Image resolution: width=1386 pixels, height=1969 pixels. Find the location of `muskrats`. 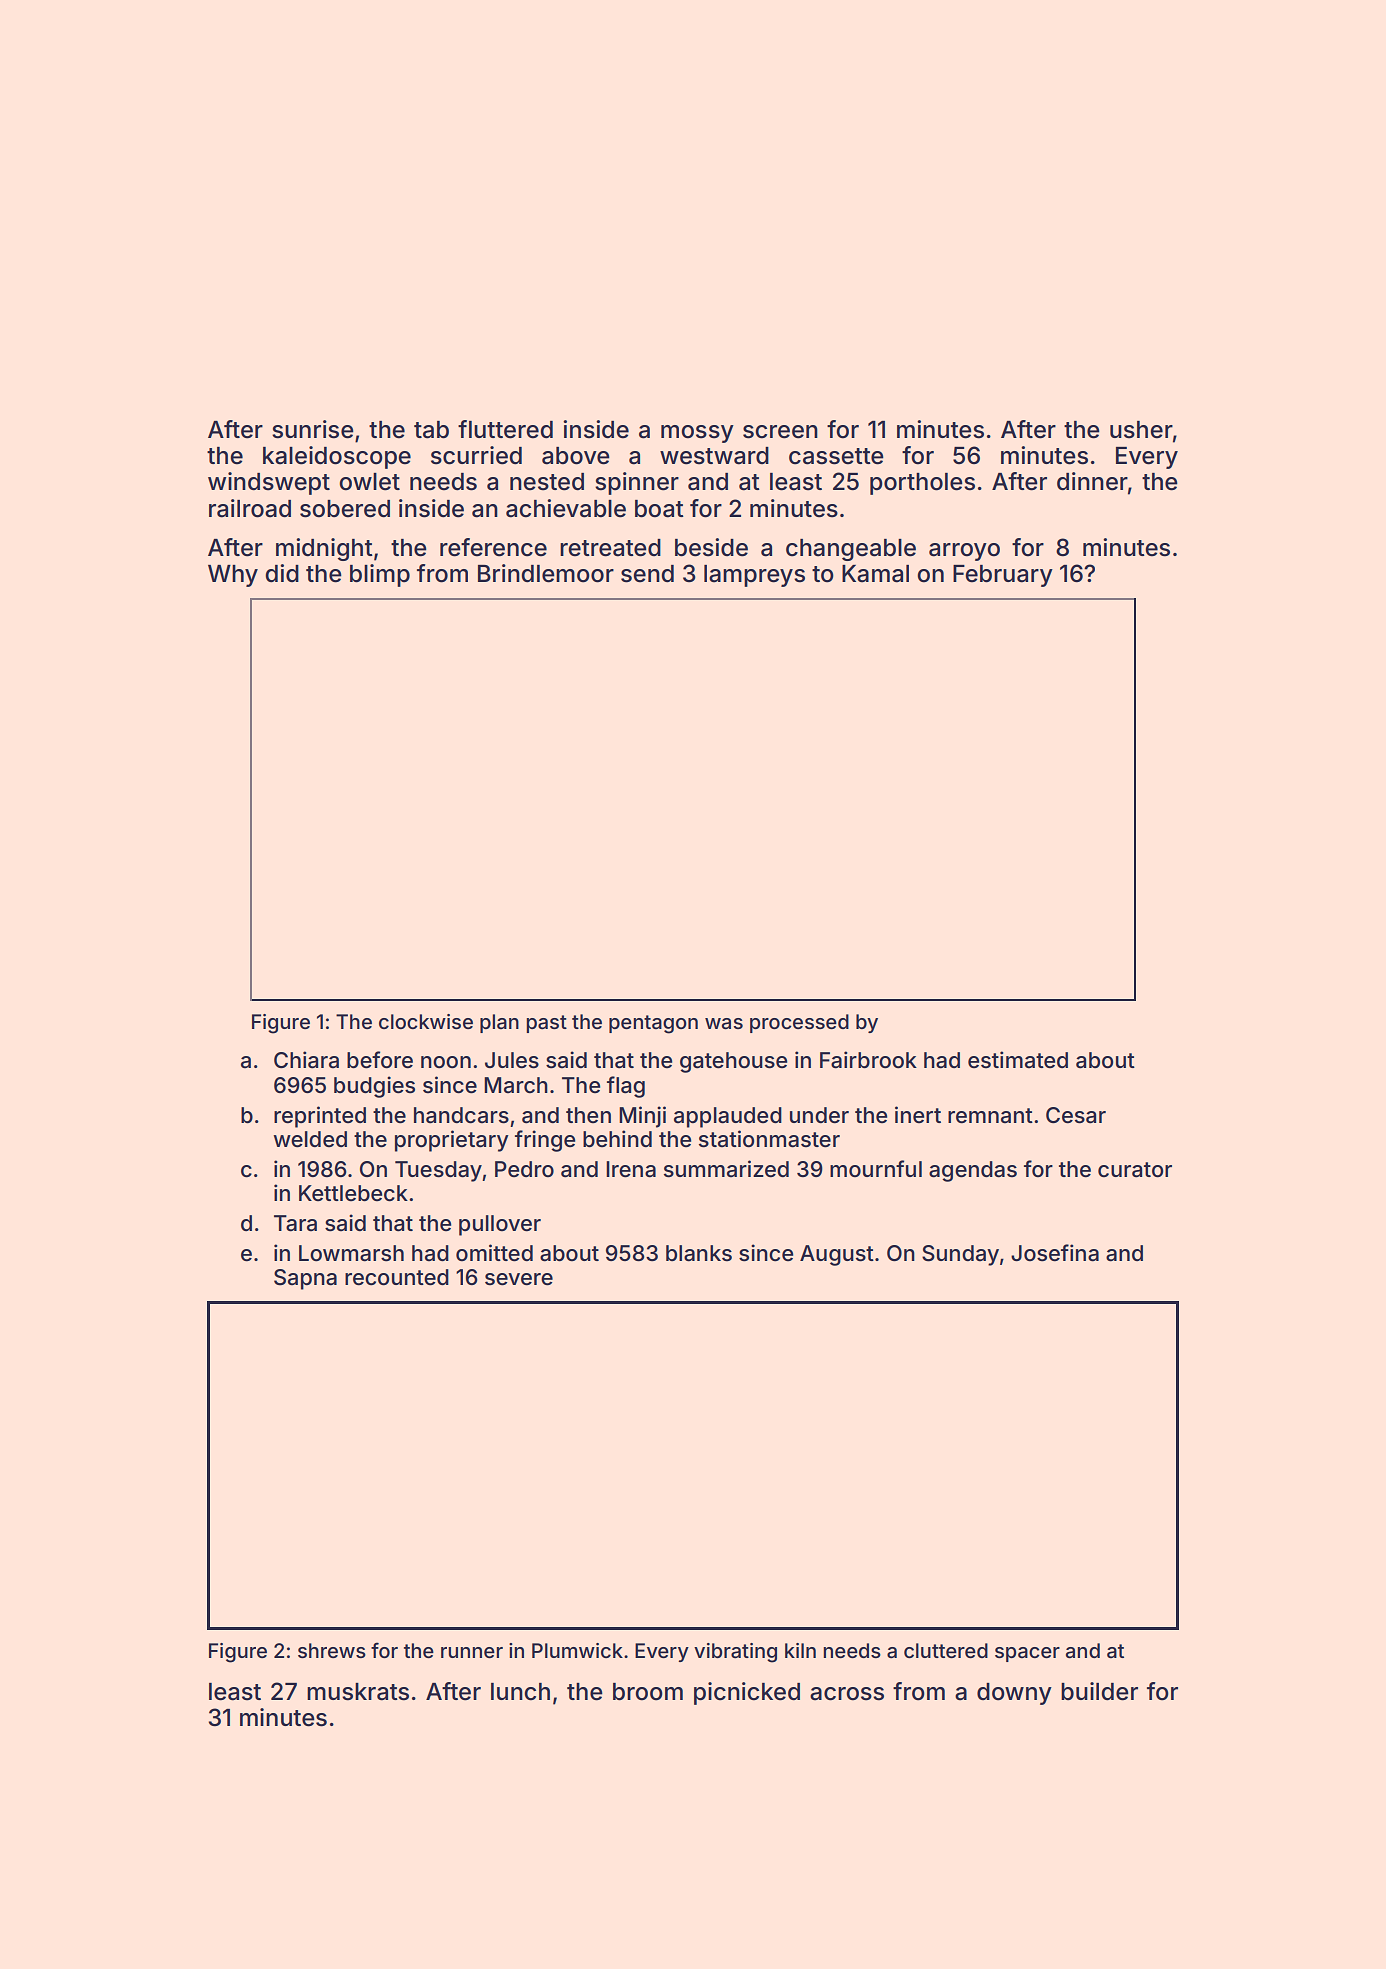

muskrats is located at coordinates (358, 1692).
